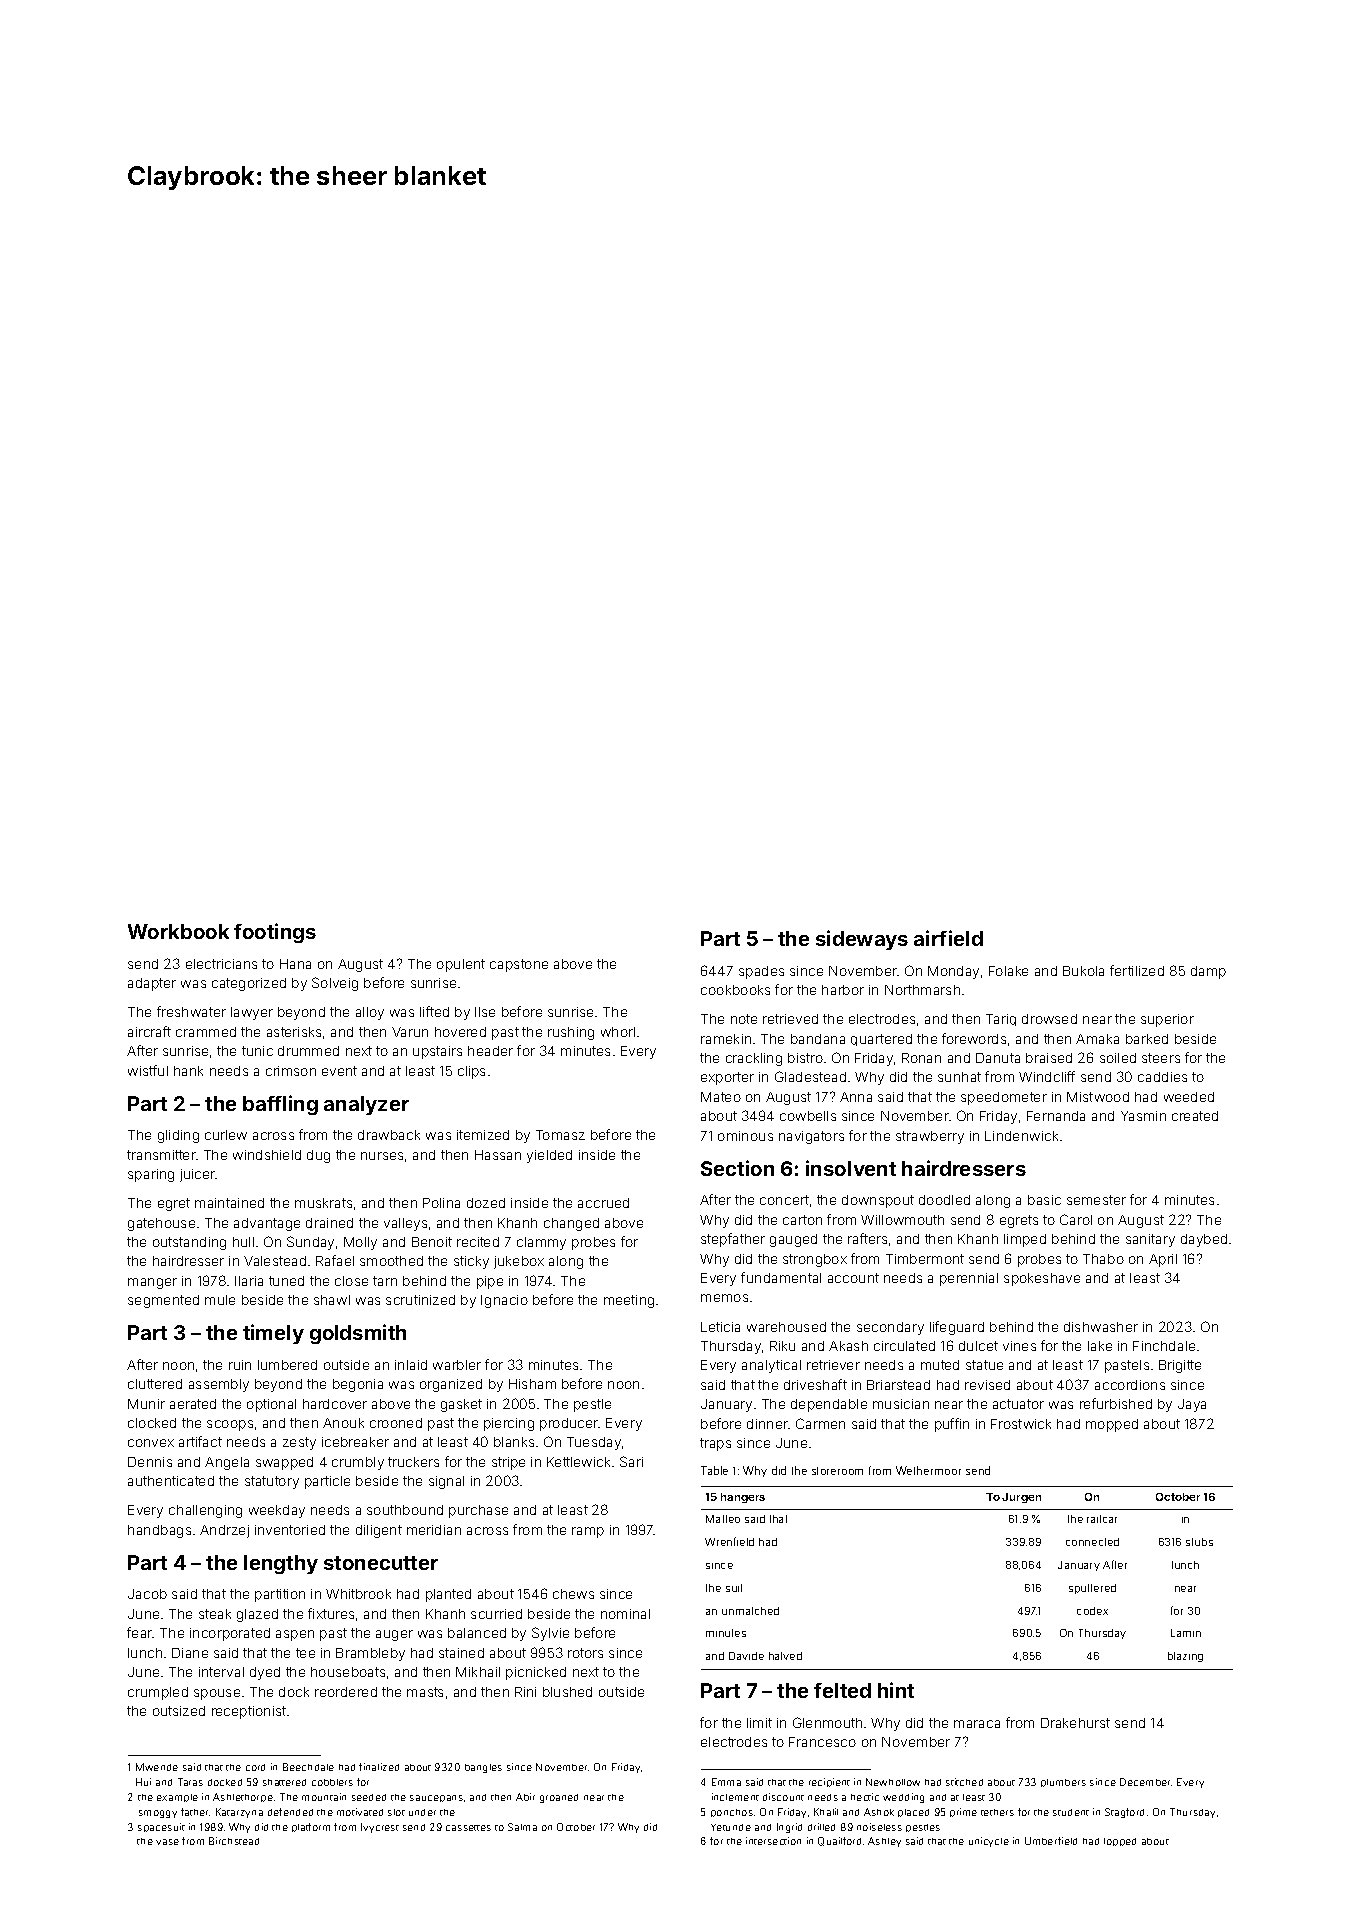 This screenshot has width=1361, height=1924. Describe the element at coordinates (346, 1692) in the screenshot. I see `reordered` at that location.
